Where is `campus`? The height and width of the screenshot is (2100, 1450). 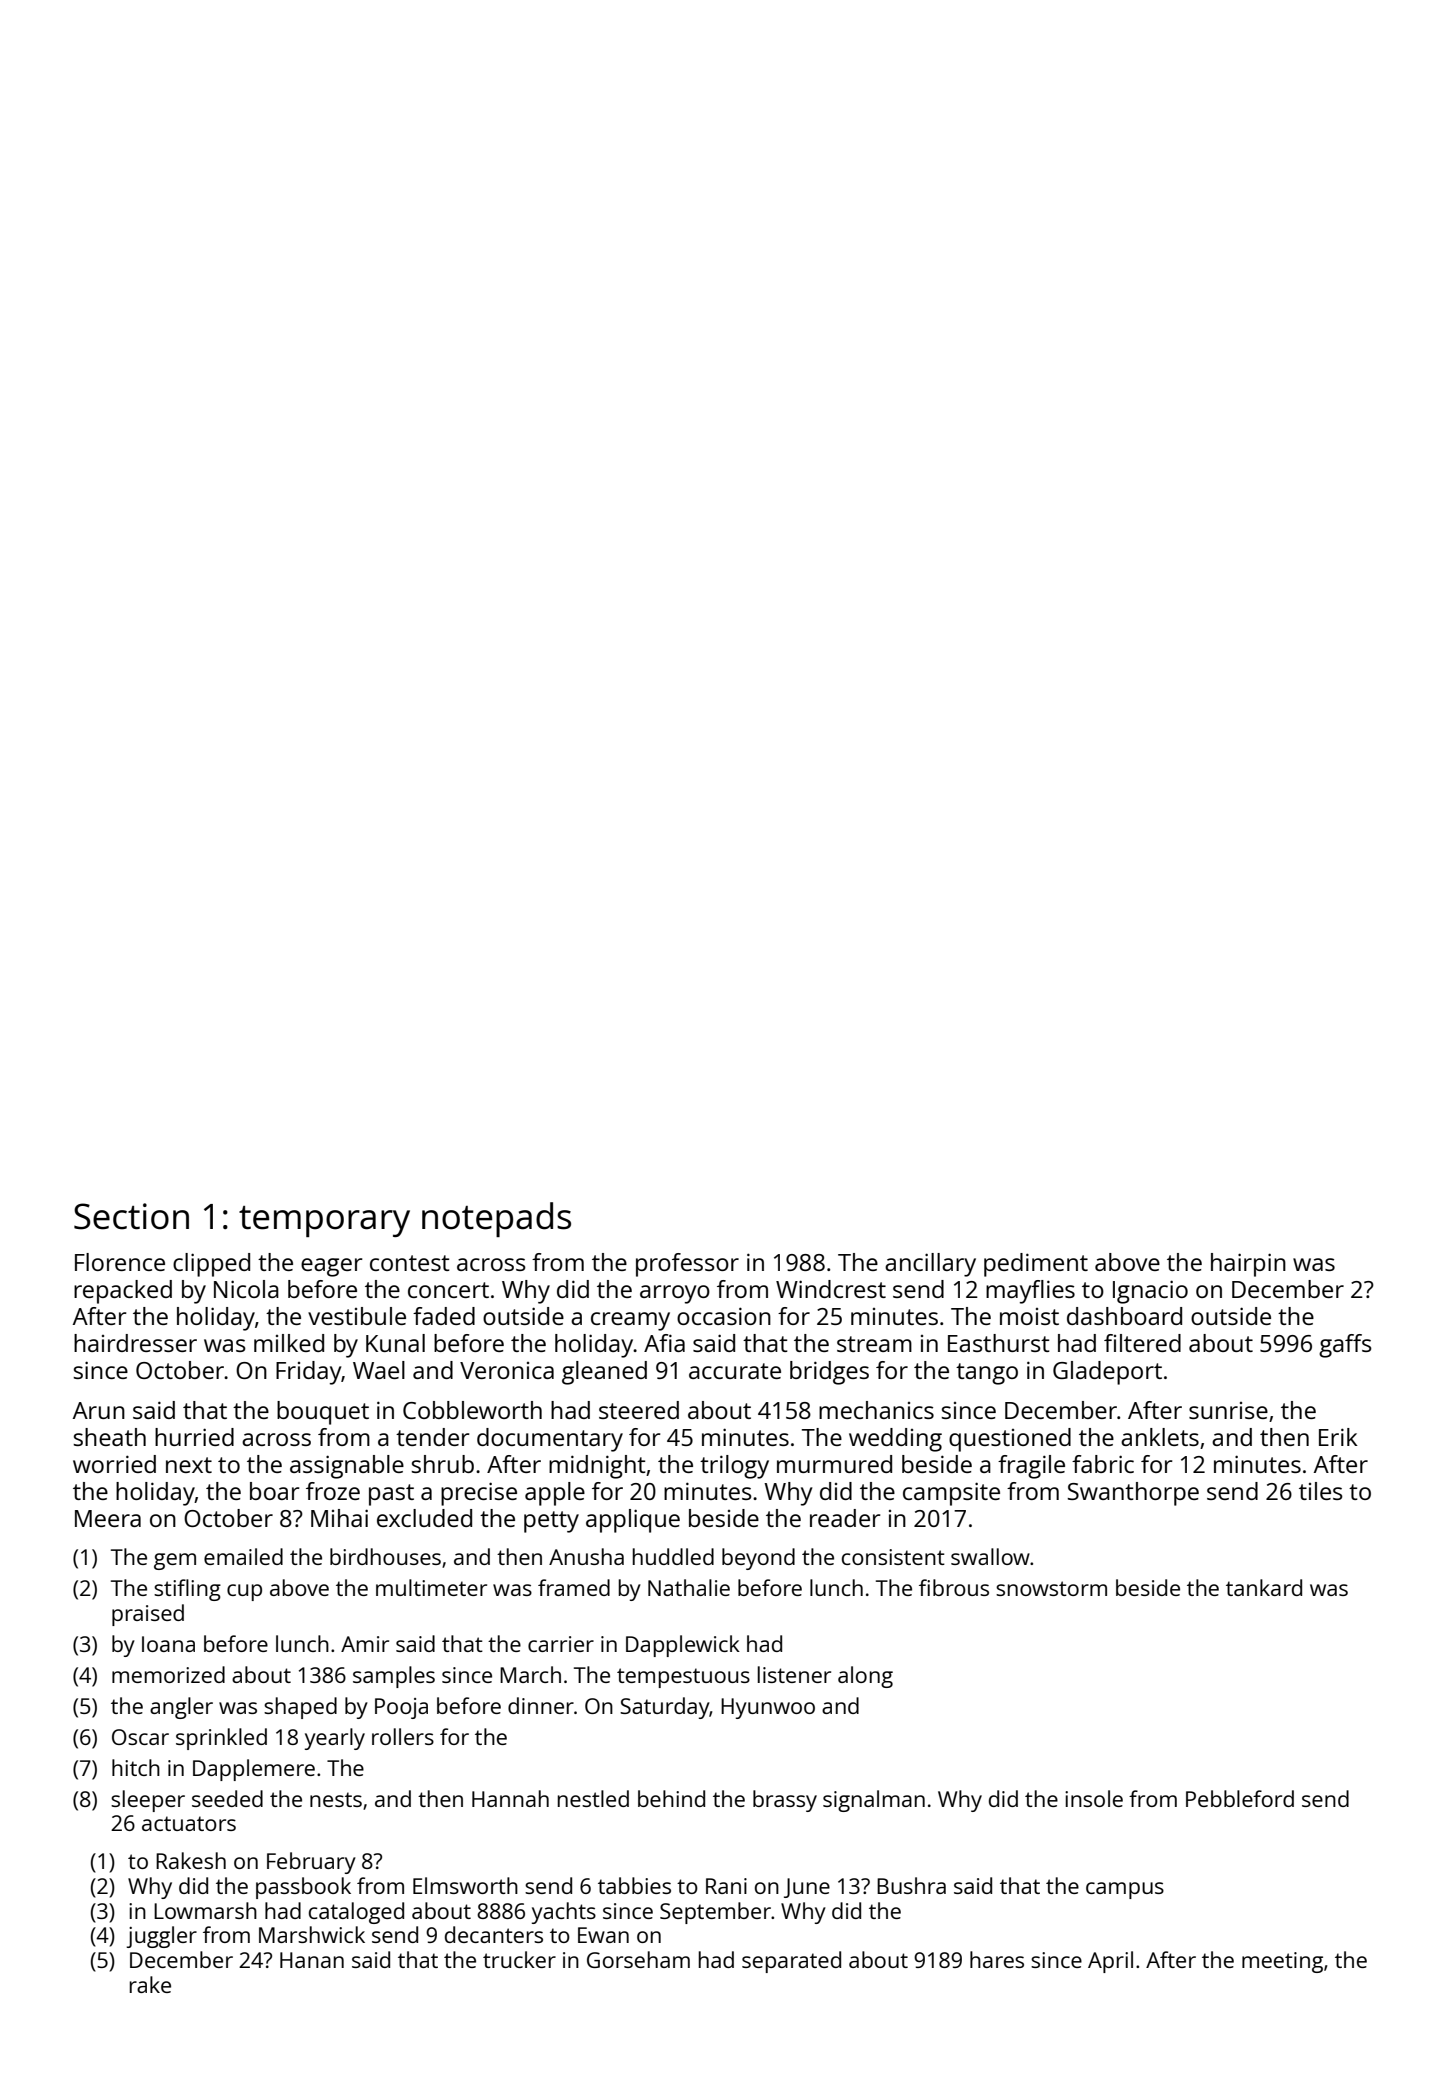 campus is located at coordinates (1125, 1890).
